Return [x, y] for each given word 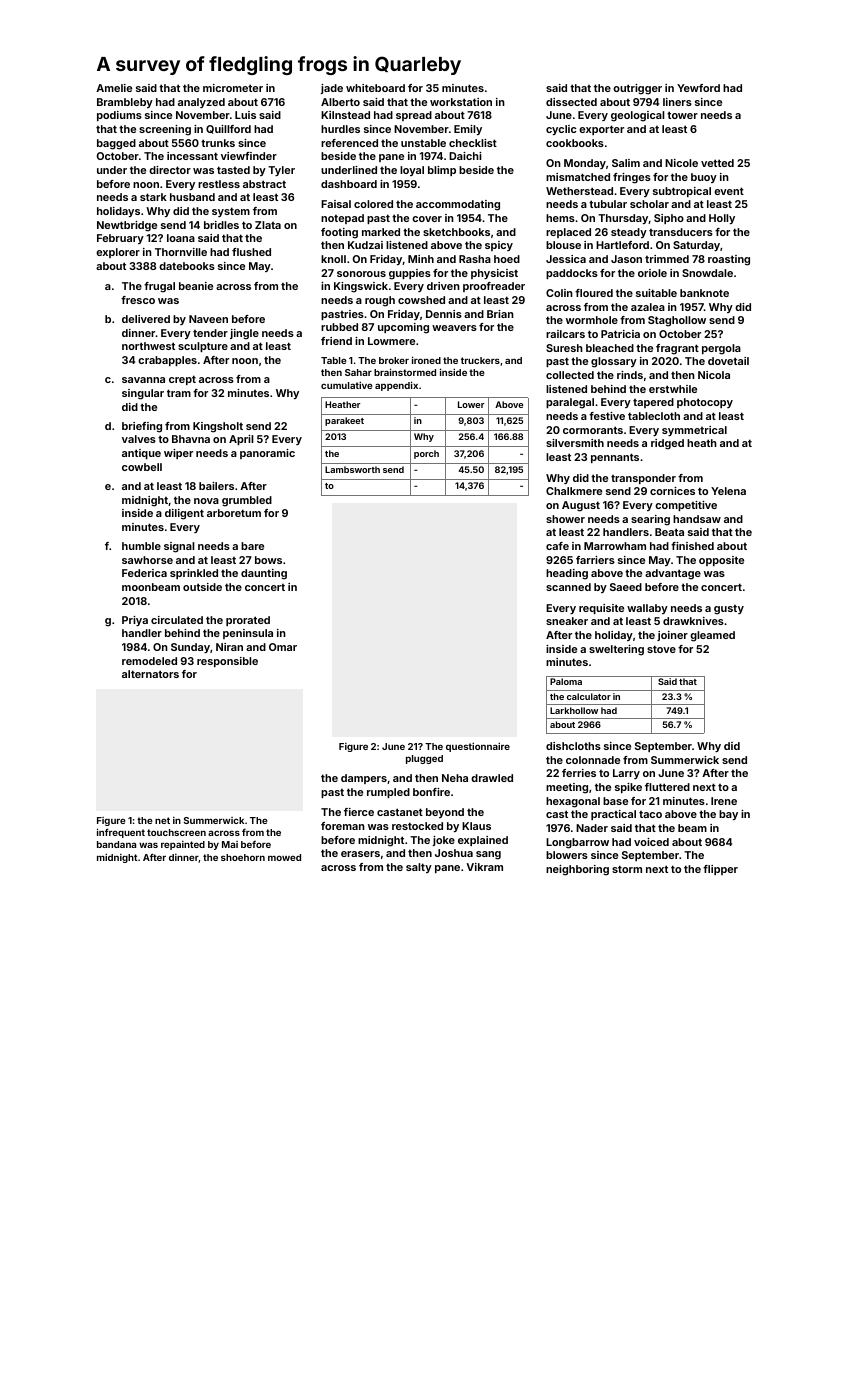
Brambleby [125, 103]
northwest [148, 346]
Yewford [698, 88]
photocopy [705, 403]
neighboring [577, 870]
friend [336, 341]
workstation [461, 102]
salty [419, 868]
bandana [116, 844]
